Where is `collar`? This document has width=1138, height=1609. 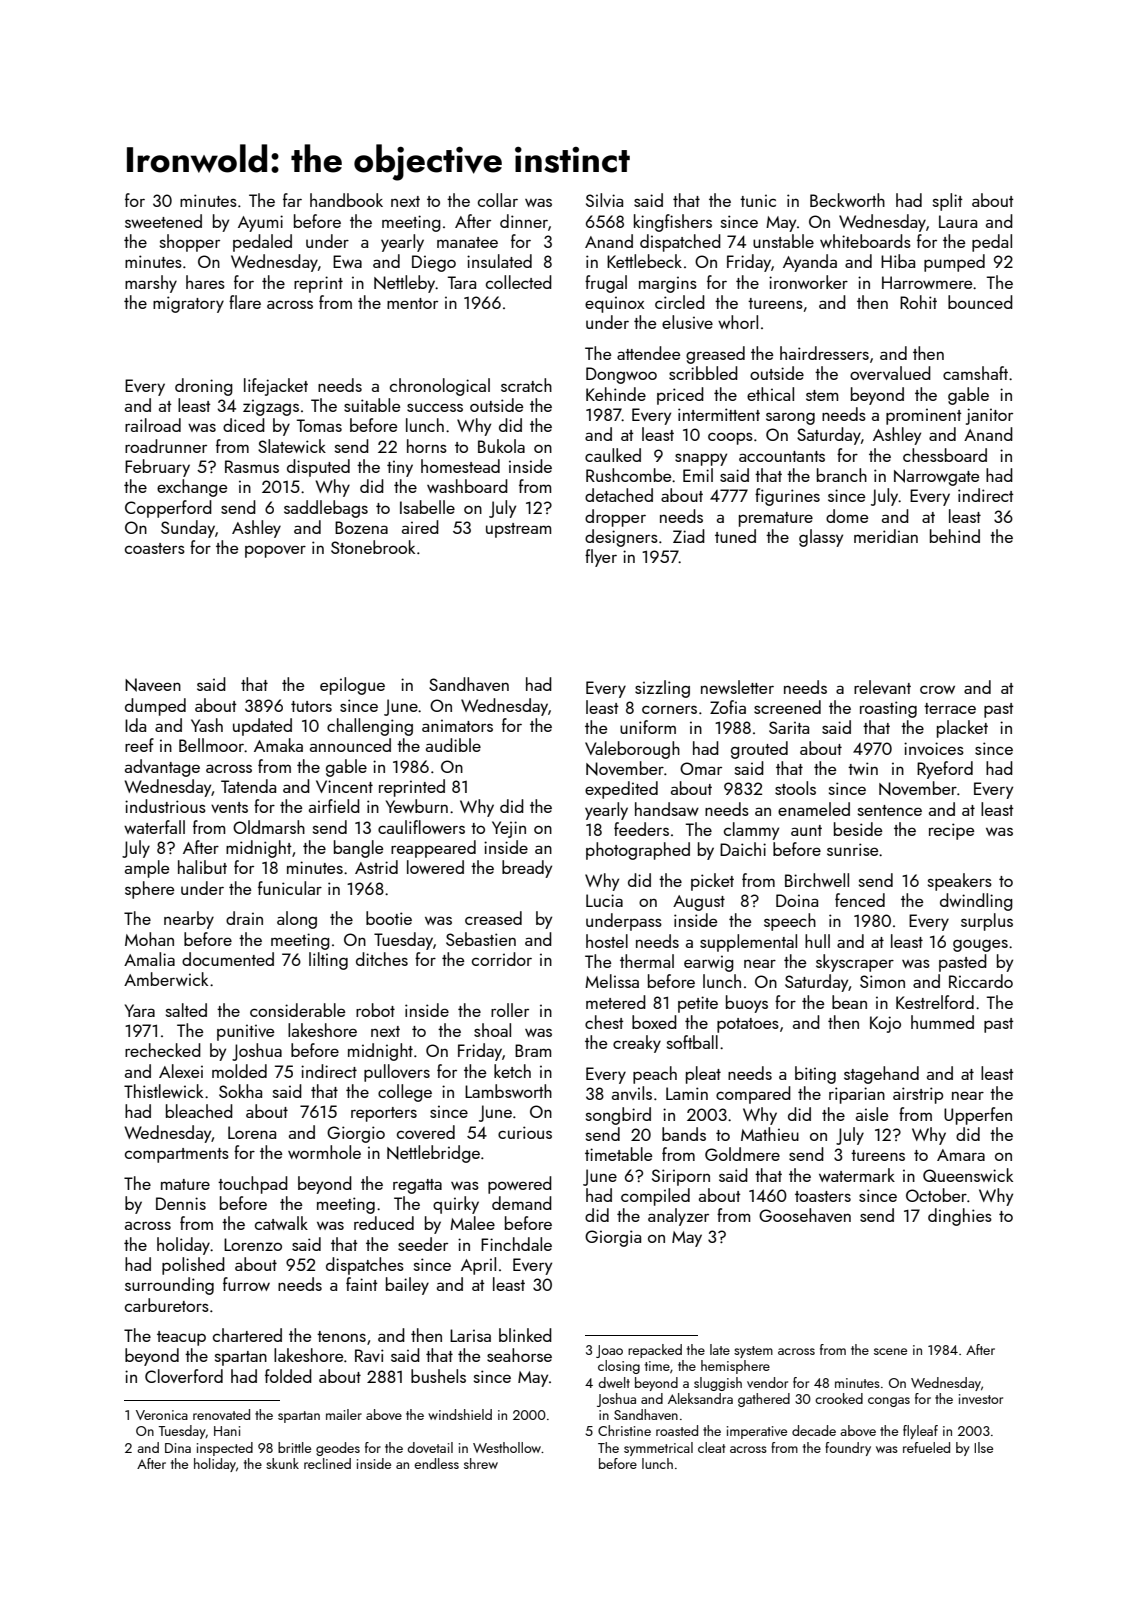 collar is located at coordinates (498, 200).
